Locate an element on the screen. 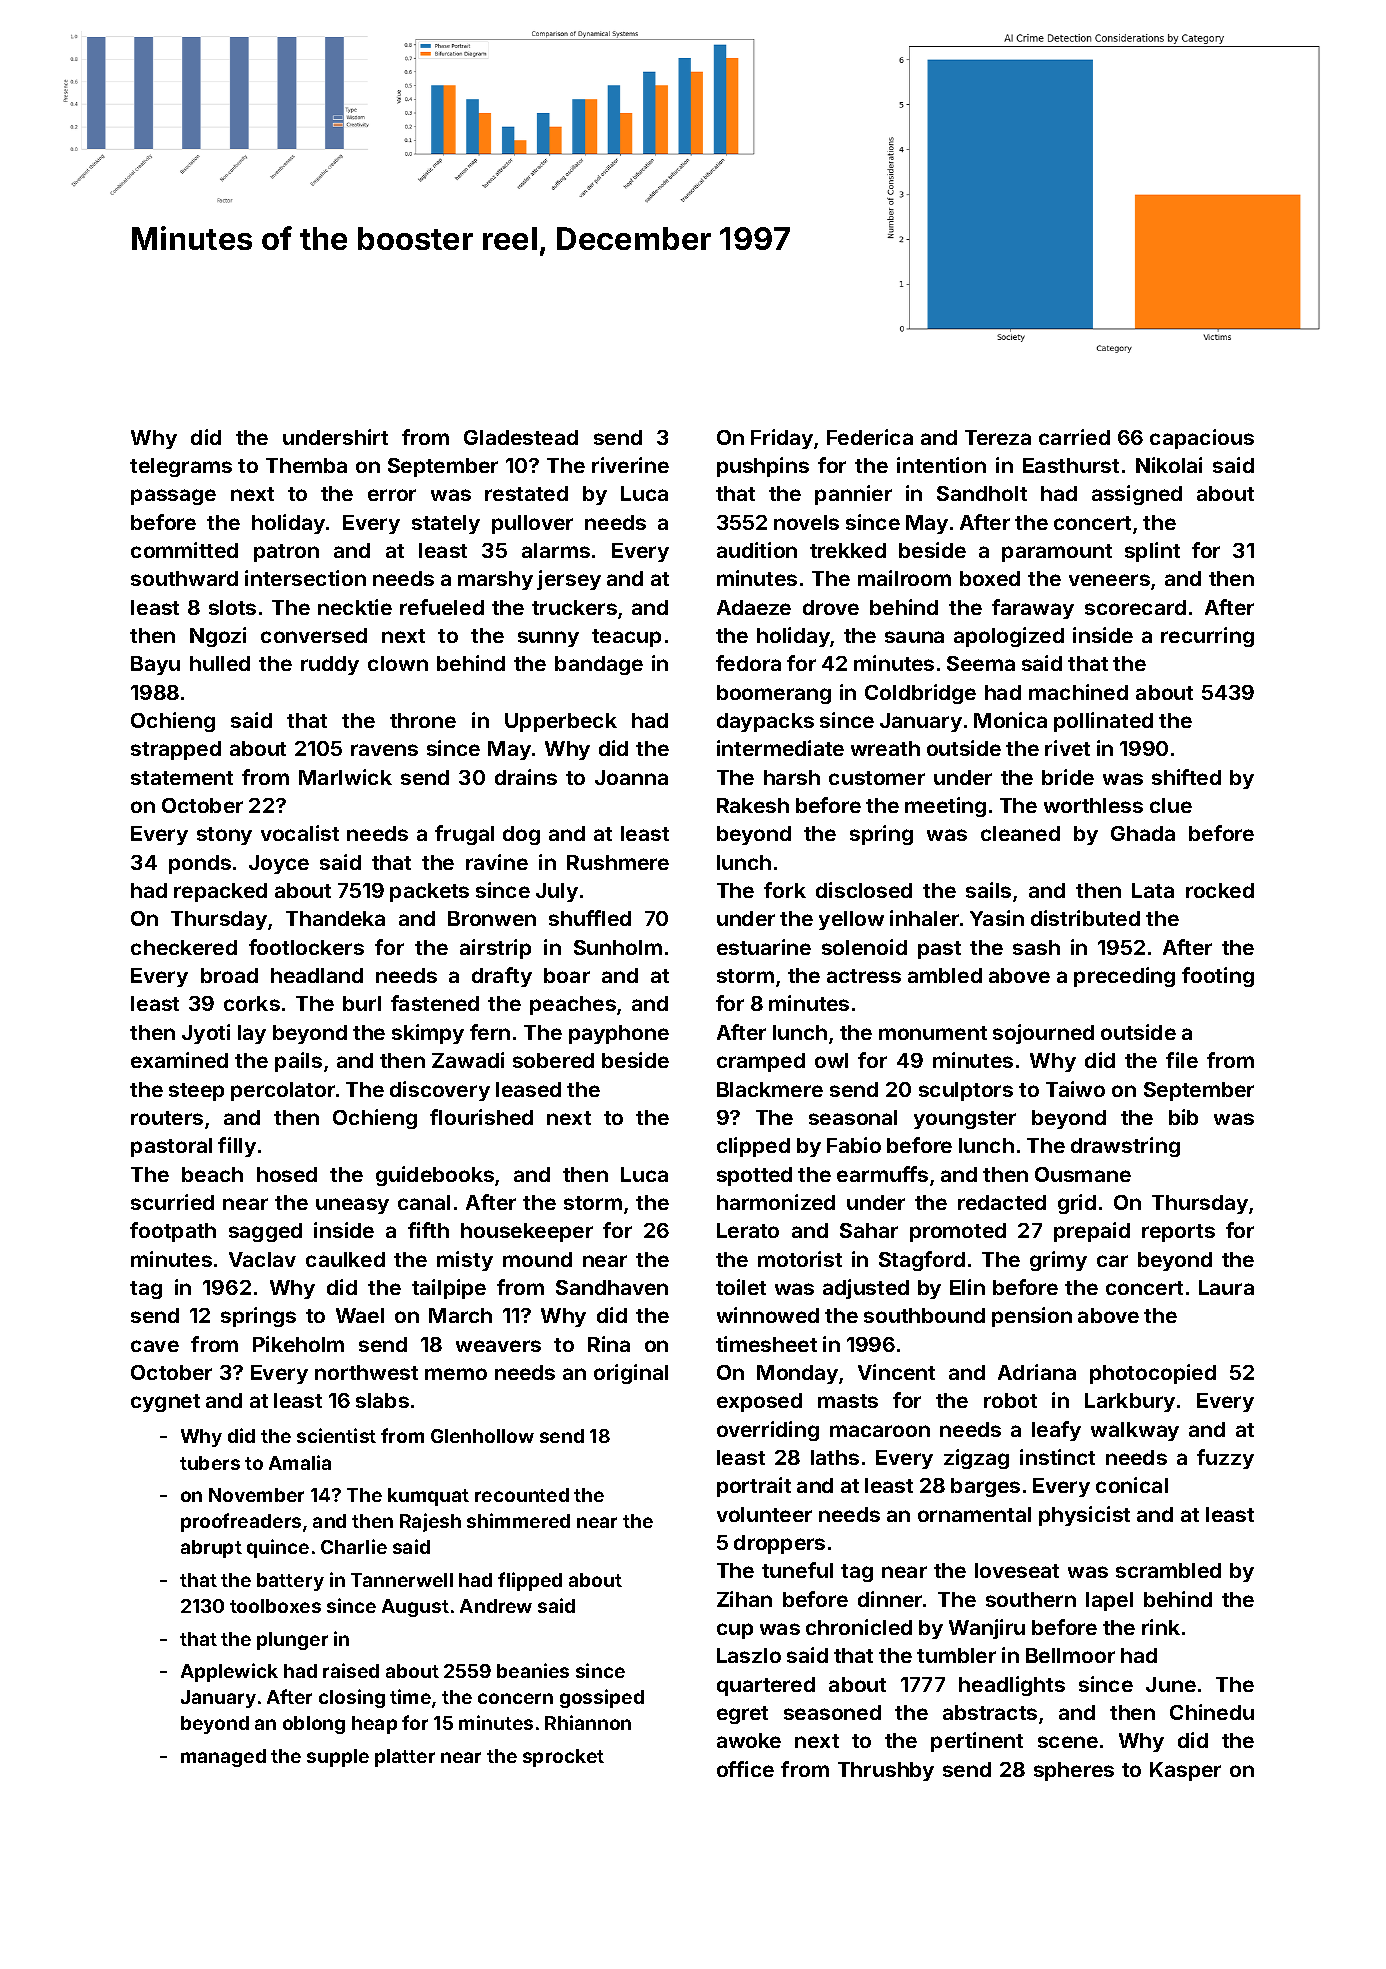  heap is located at coordinates (374, 1725).
